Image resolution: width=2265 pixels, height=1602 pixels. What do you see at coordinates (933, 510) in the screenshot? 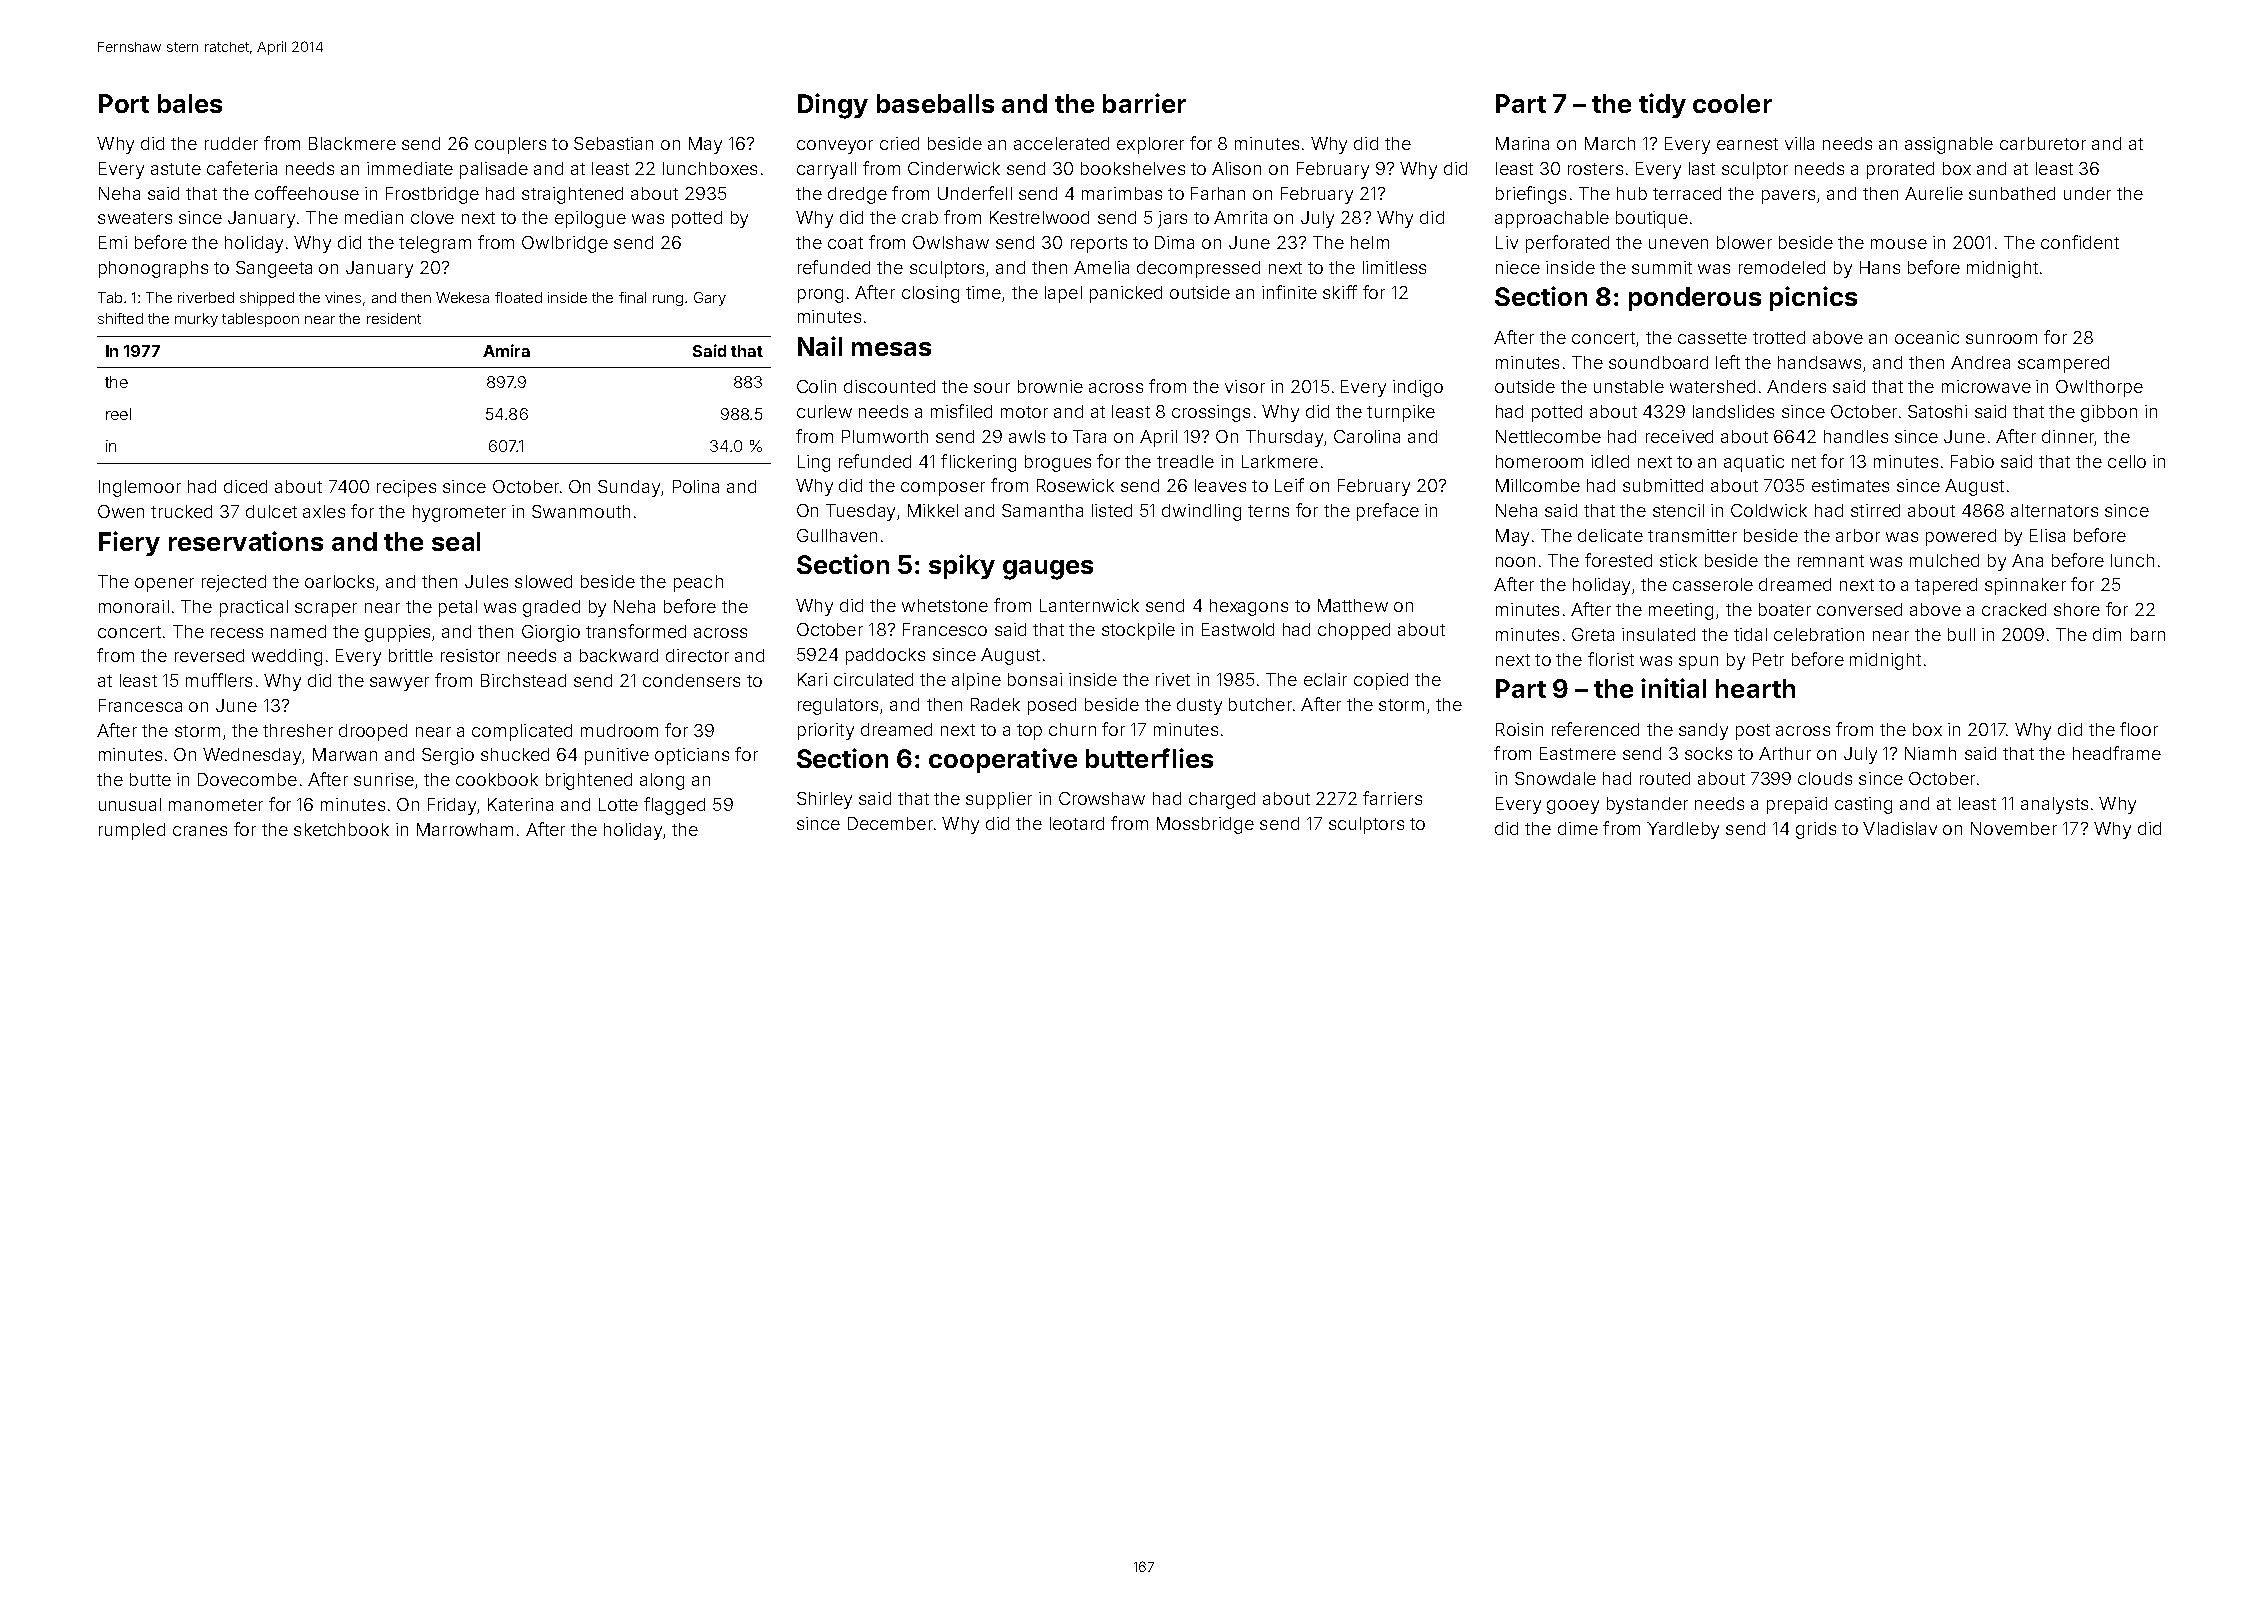
I see `Mikkel` at bounding box center [933, 510].
